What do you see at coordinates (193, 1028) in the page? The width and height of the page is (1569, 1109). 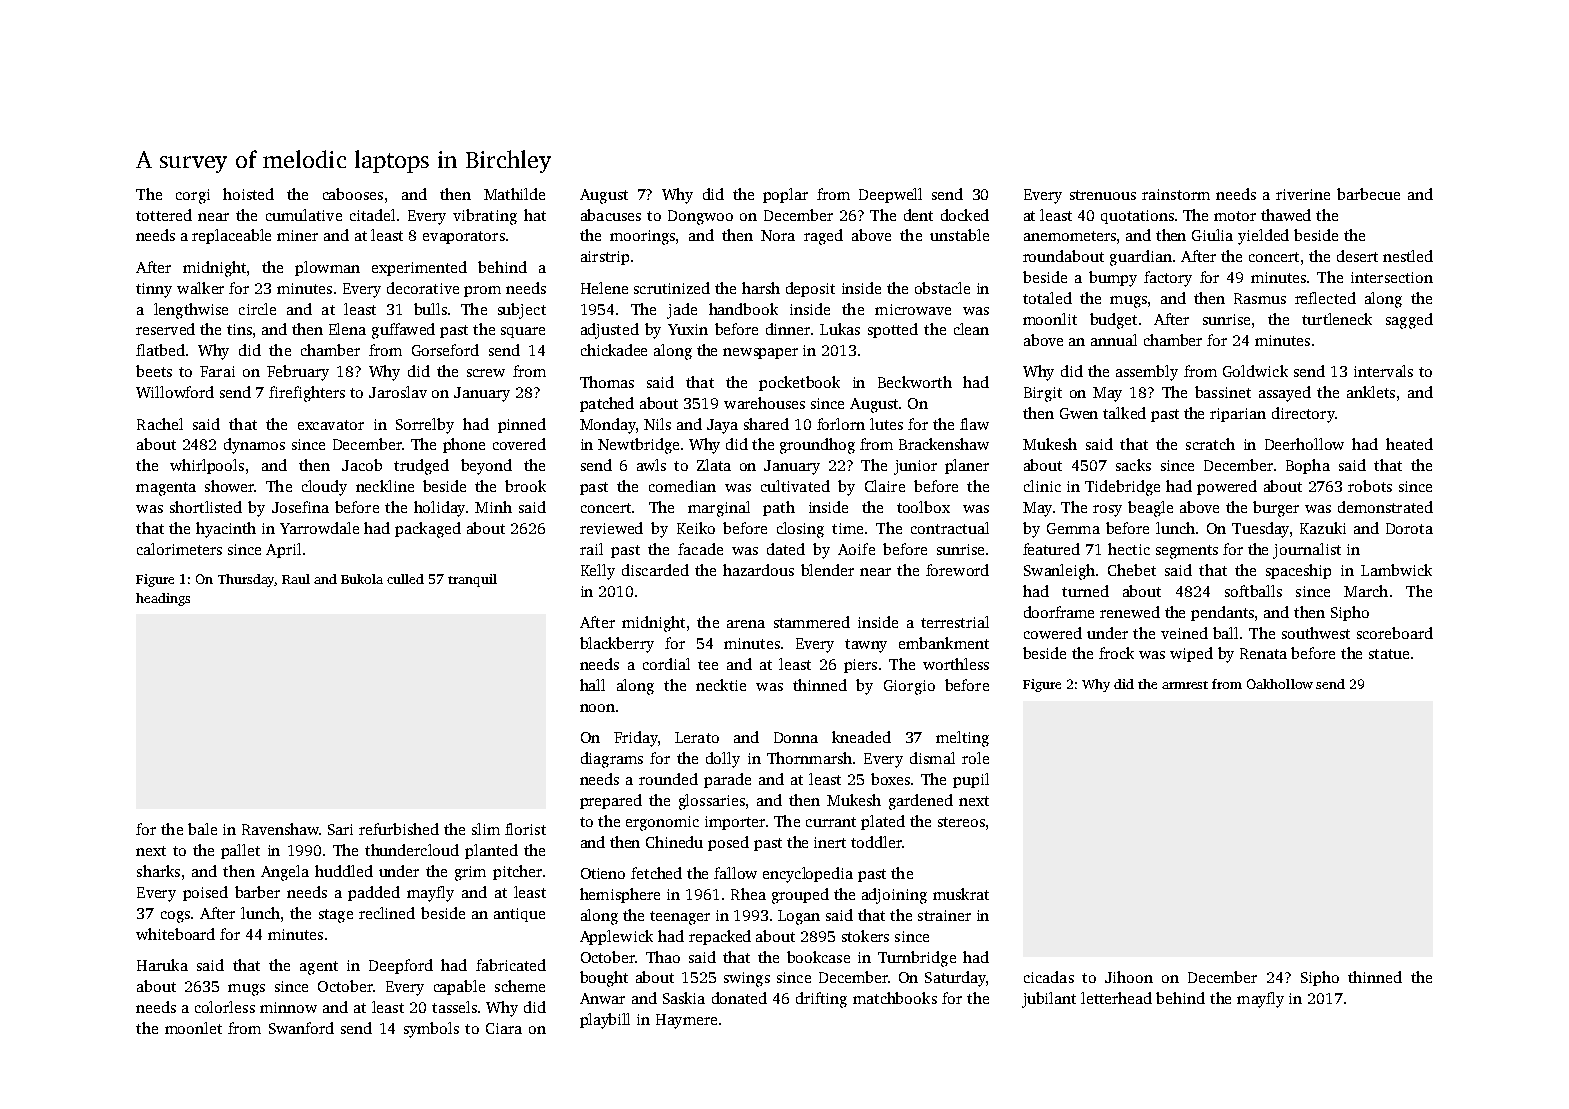 I see `moonlet` at bounding box center [193, 1028].
